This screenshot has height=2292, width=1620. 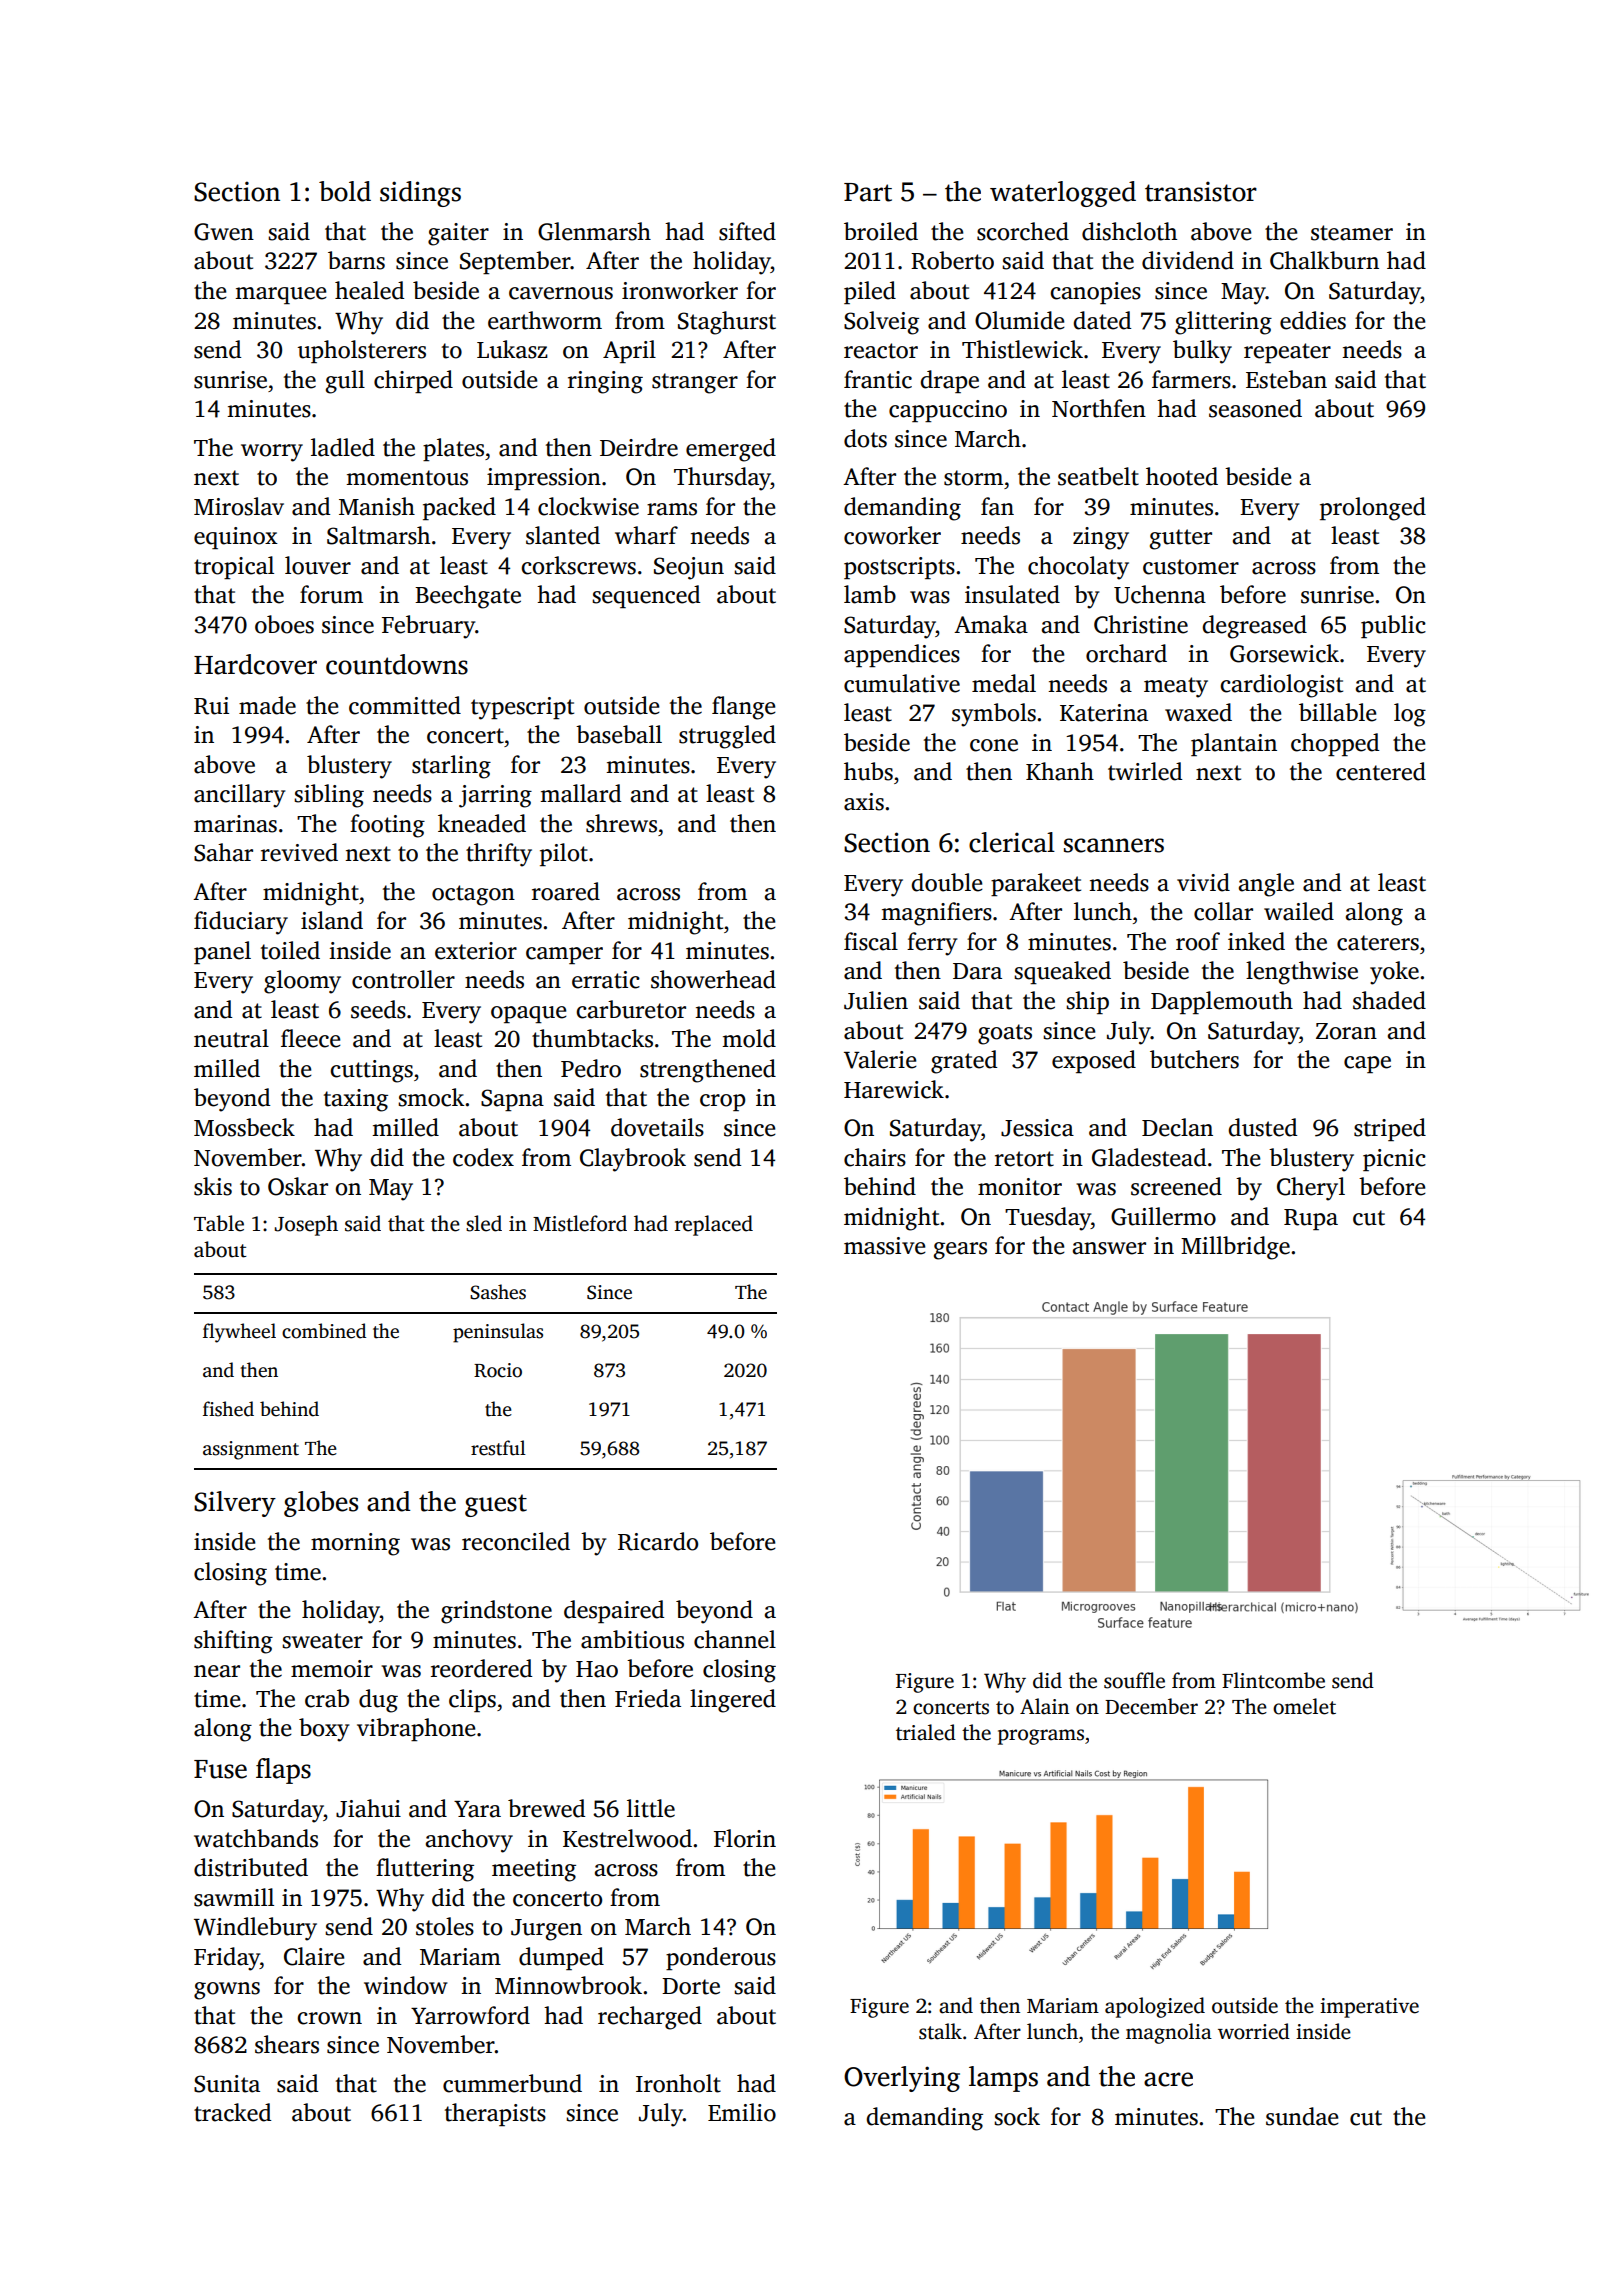 I want to click on grindstone, so click(x=496, y=1612).
